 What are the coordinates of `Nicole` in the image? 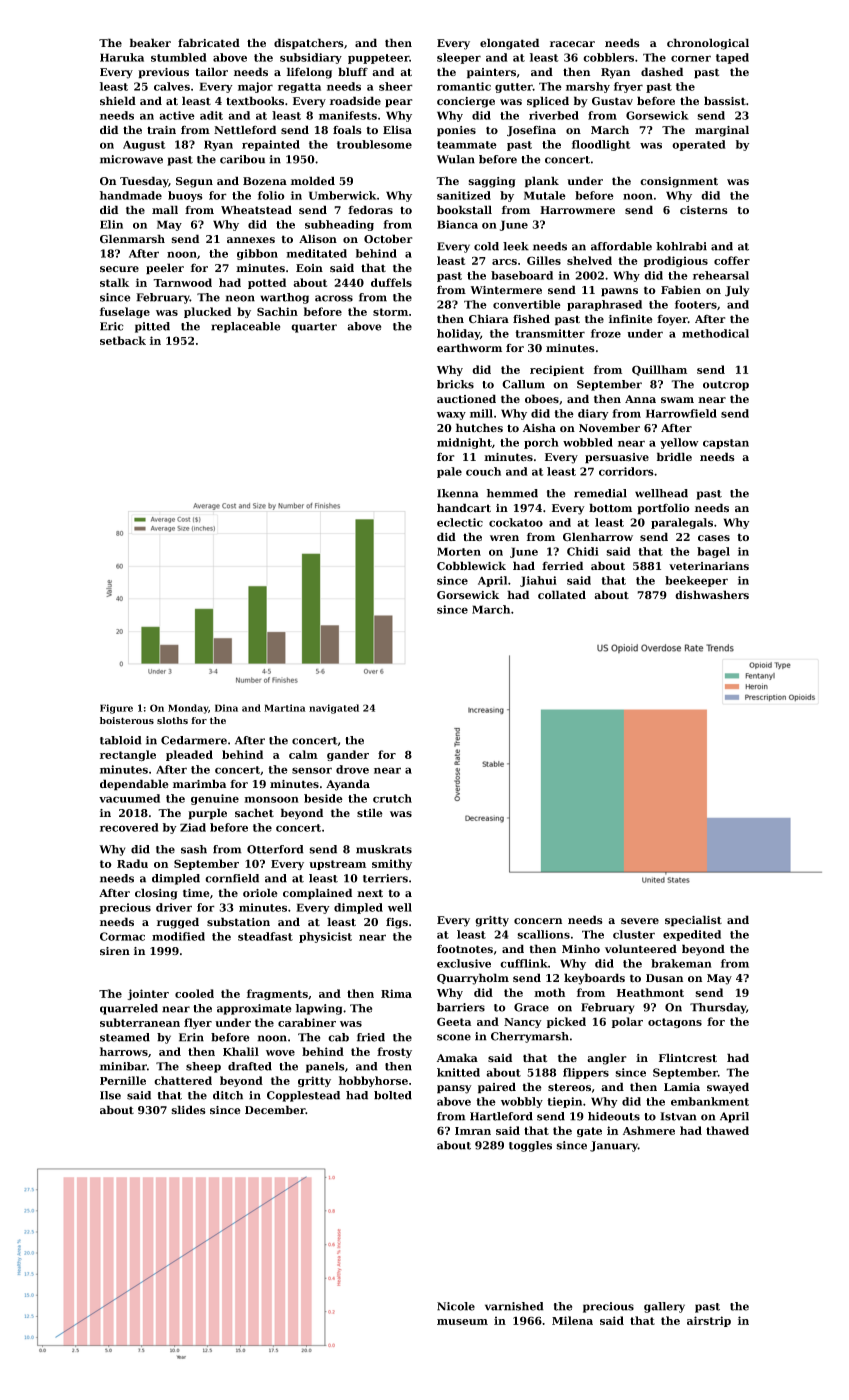 It's located at (456, 1306).
